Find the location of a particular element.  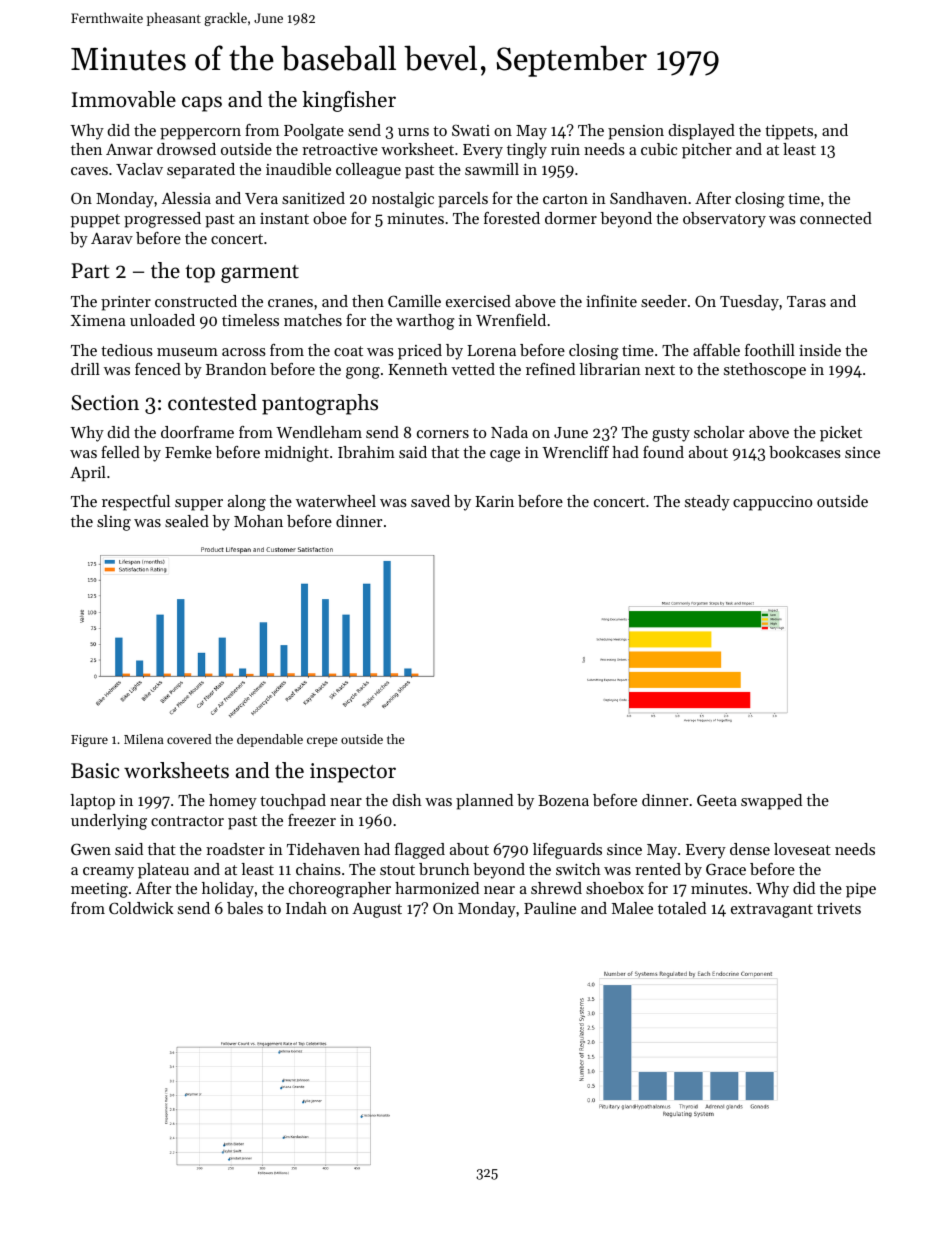

scholar is located at coordinates (719, 432).
